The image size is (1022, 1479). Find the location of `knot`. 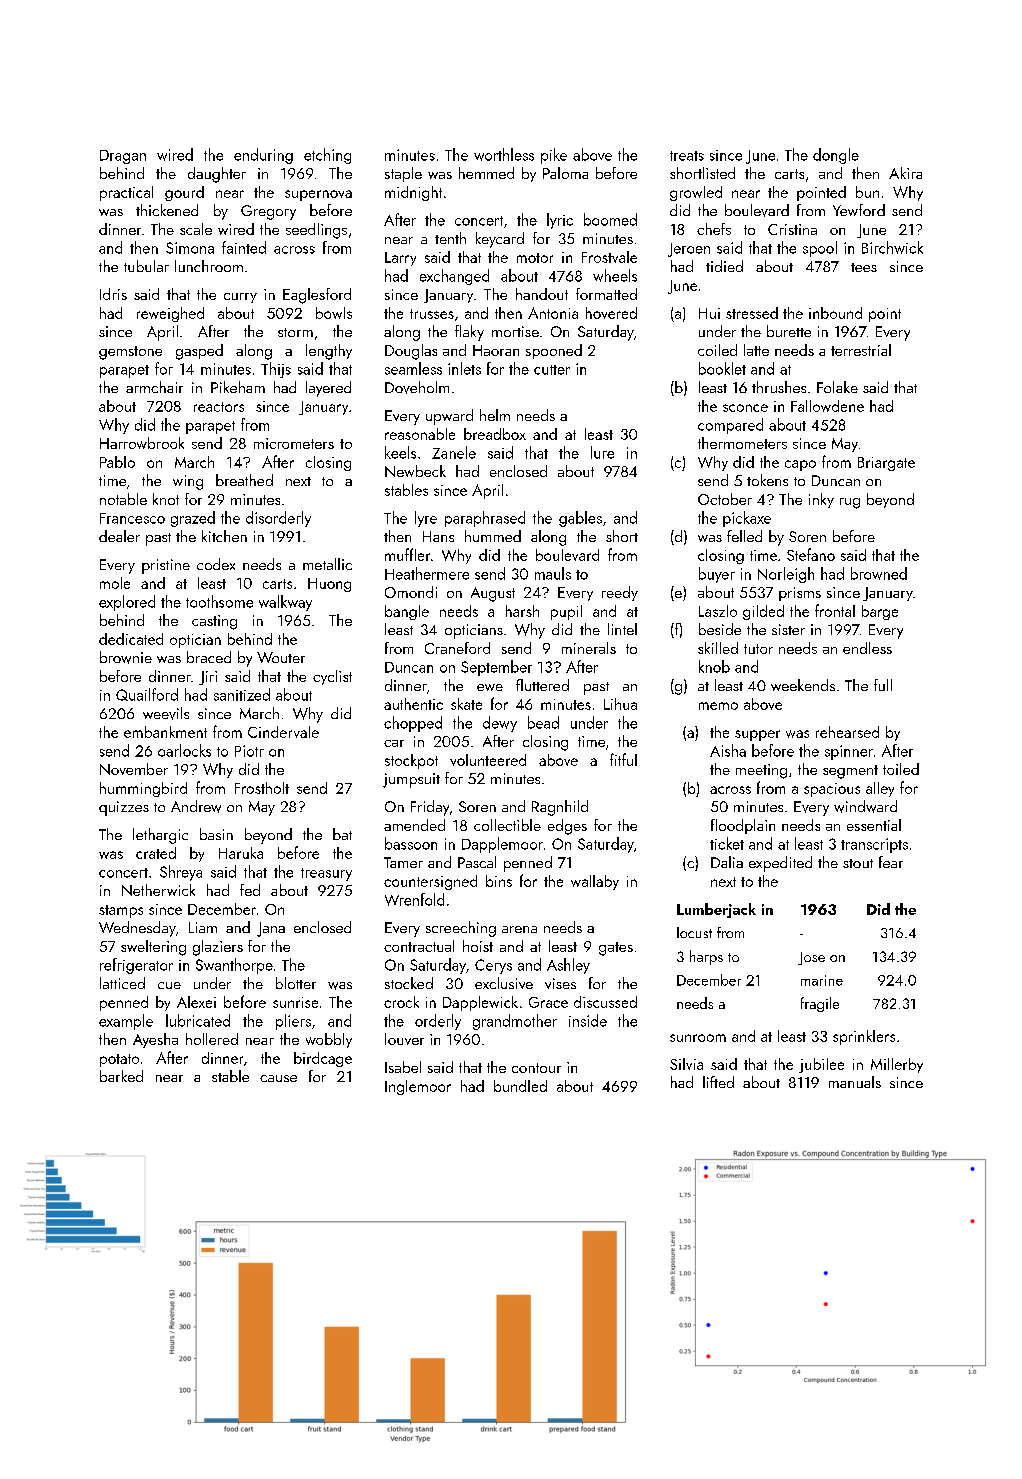

knot is located at coordinates (166, 499).
